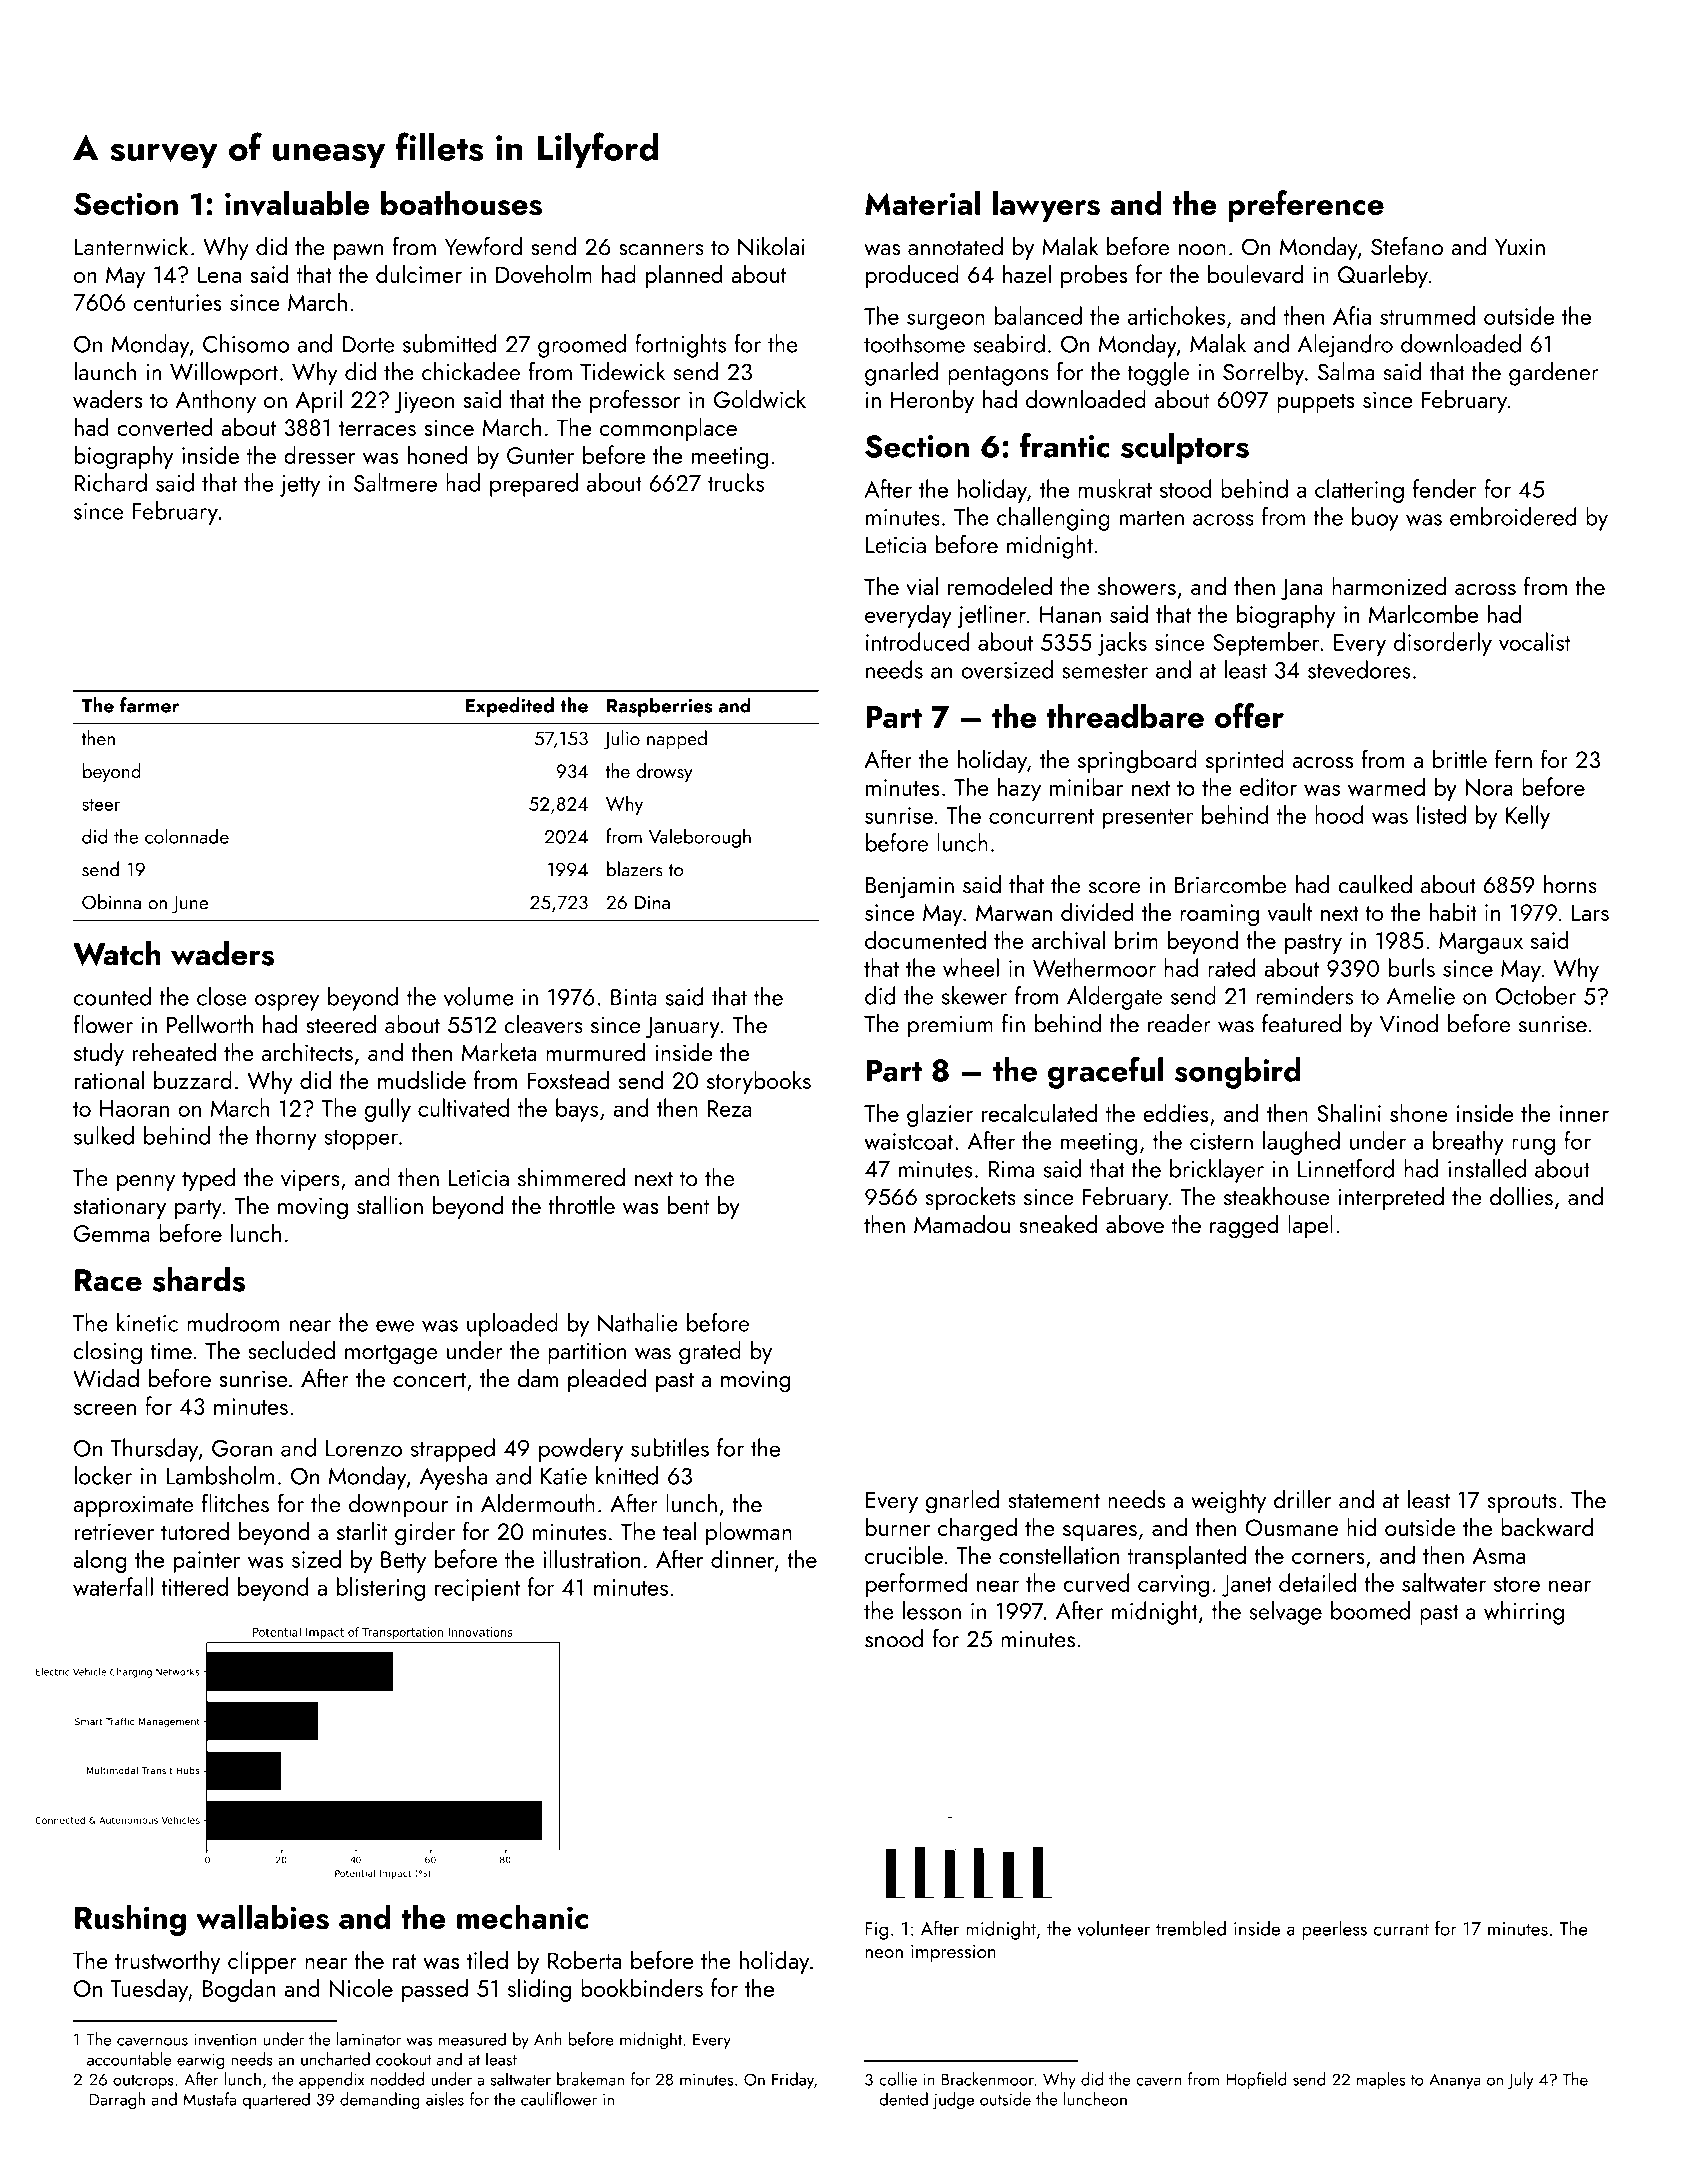 The height and width of the screenshot is (2178, 1683). Describe the element at coordinates (220, 274) in the screenshot. I see `Lena` at that location.
